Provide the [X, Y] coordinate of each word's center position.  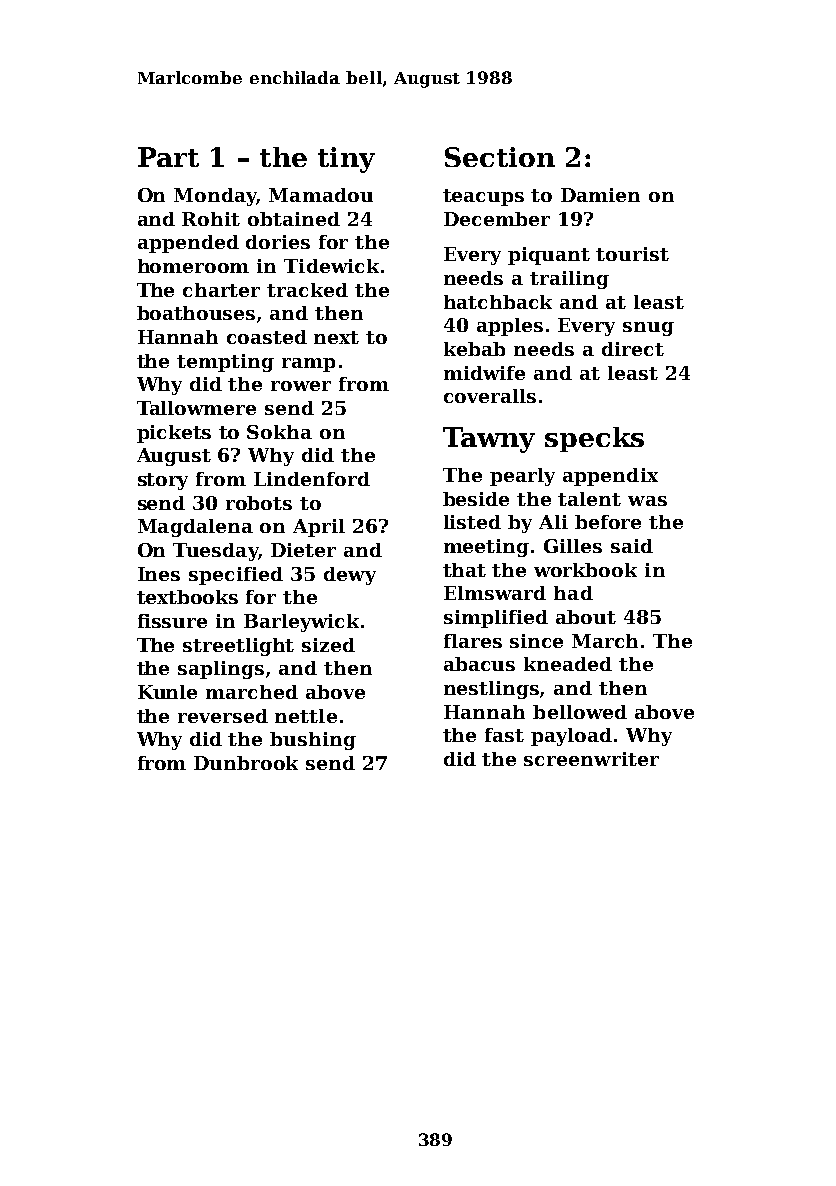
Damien [600, 195]
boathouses [196, 313]
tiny [346, 160]
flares [473, 641]
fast [504, 735]
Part [168, 157]
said [632, 546]
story [163, 481]
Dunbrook [246, 763]
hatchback [498, 302]
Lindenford [312, 479]
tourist [632, 254]
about [586, 617]
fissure [172, 621]
